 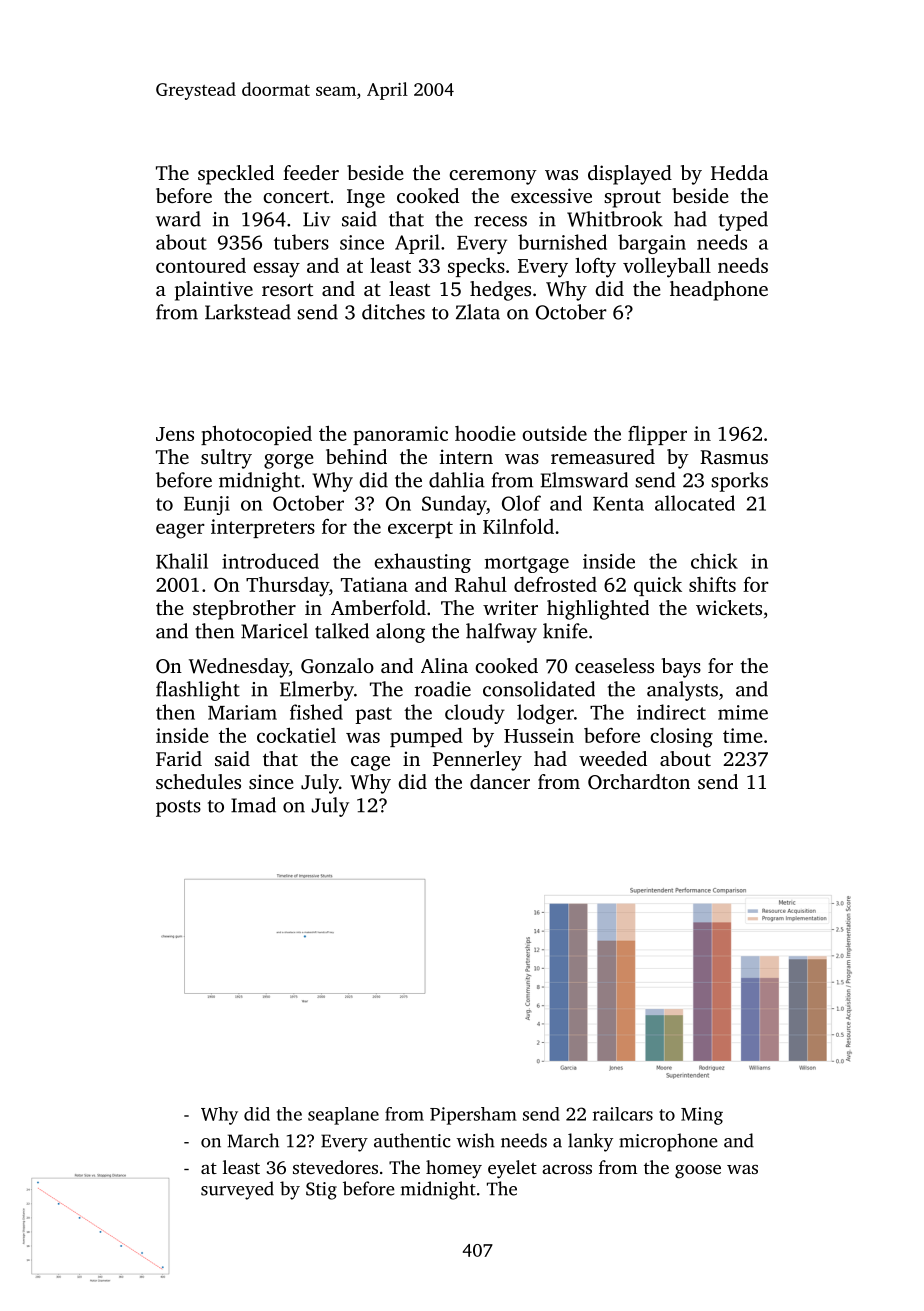 What do you see at coordinates (370, 763) in the document?
I see `cage` at bounding box center [370, 763].
